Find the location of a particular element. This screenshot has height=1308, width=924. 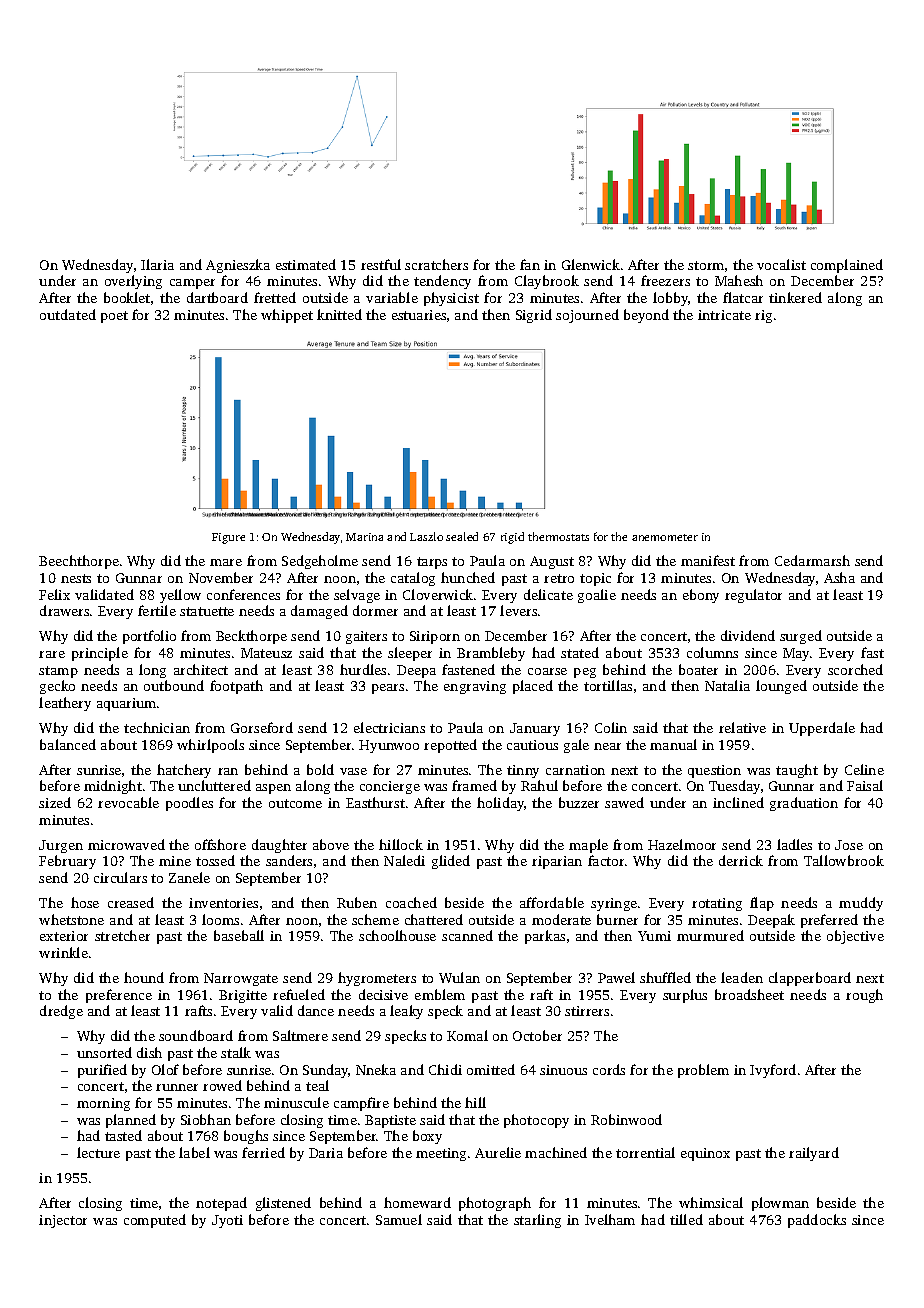

Faisal is located at coordinates (865, 785).
